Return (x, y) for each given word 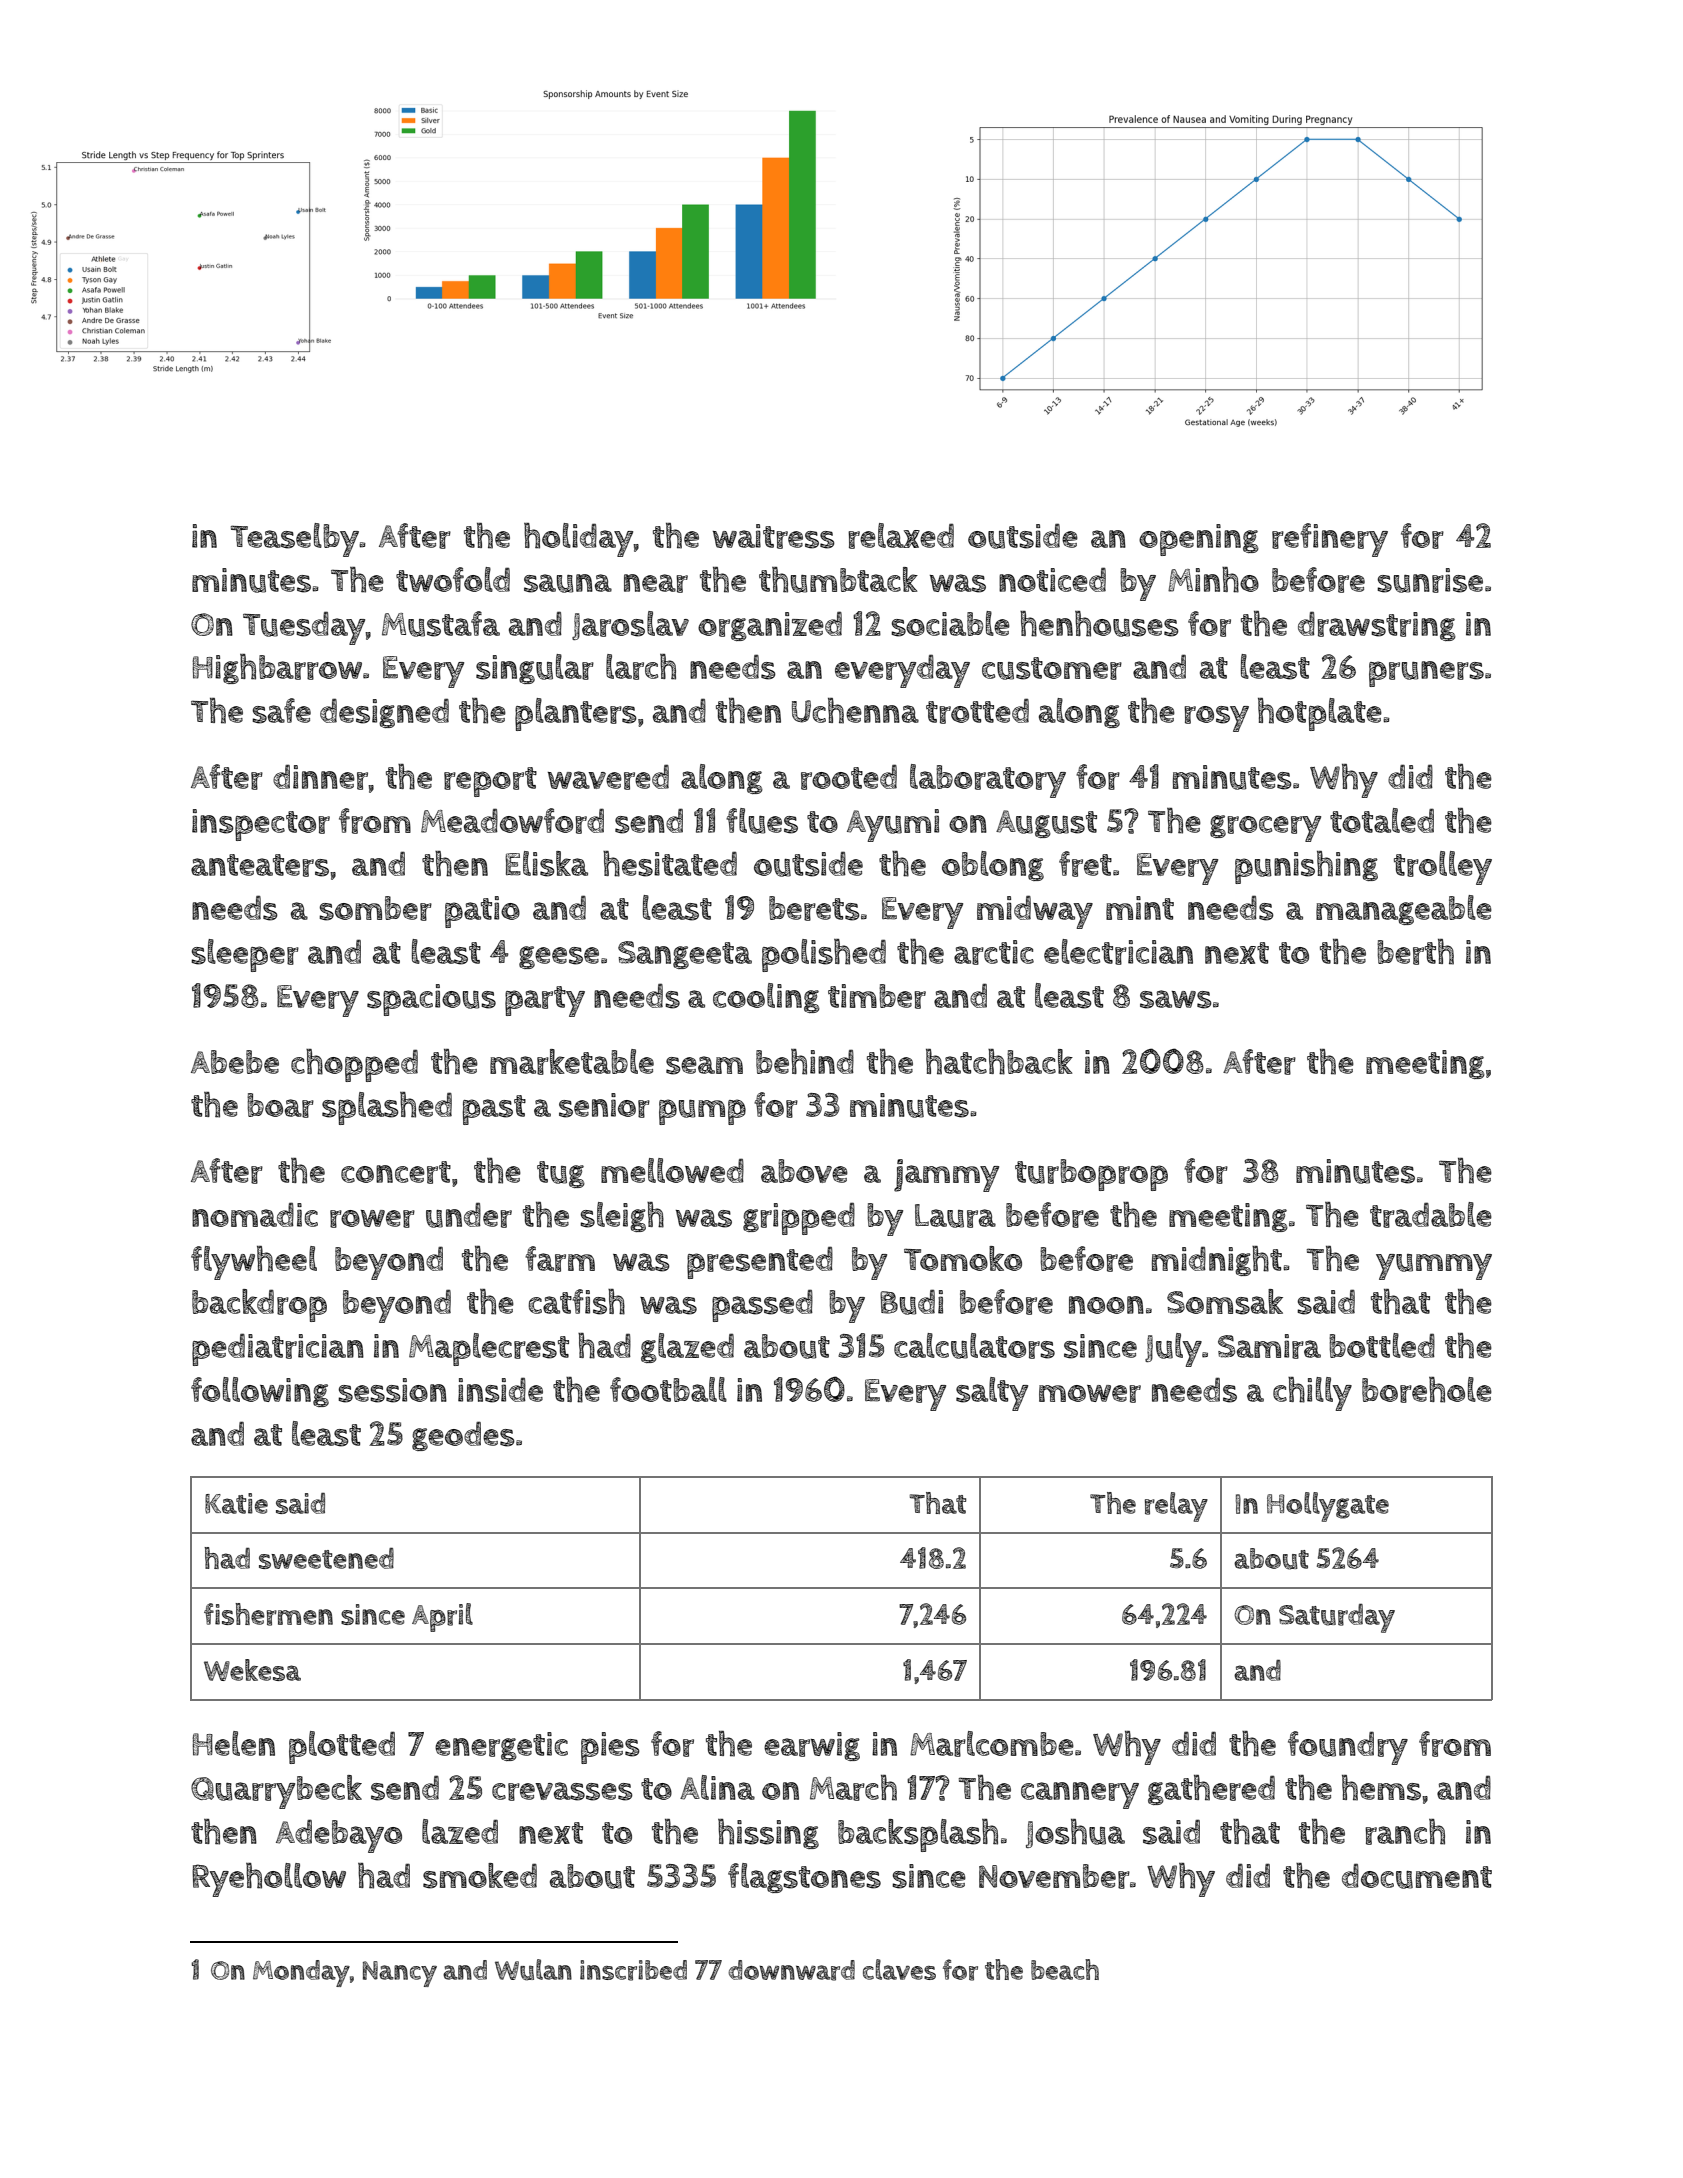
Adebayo (339, 1836)
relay (1176, 1507)
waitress (774, 536)
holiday (578, 540)
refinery (1330, 540)
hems (1381, 1788)
